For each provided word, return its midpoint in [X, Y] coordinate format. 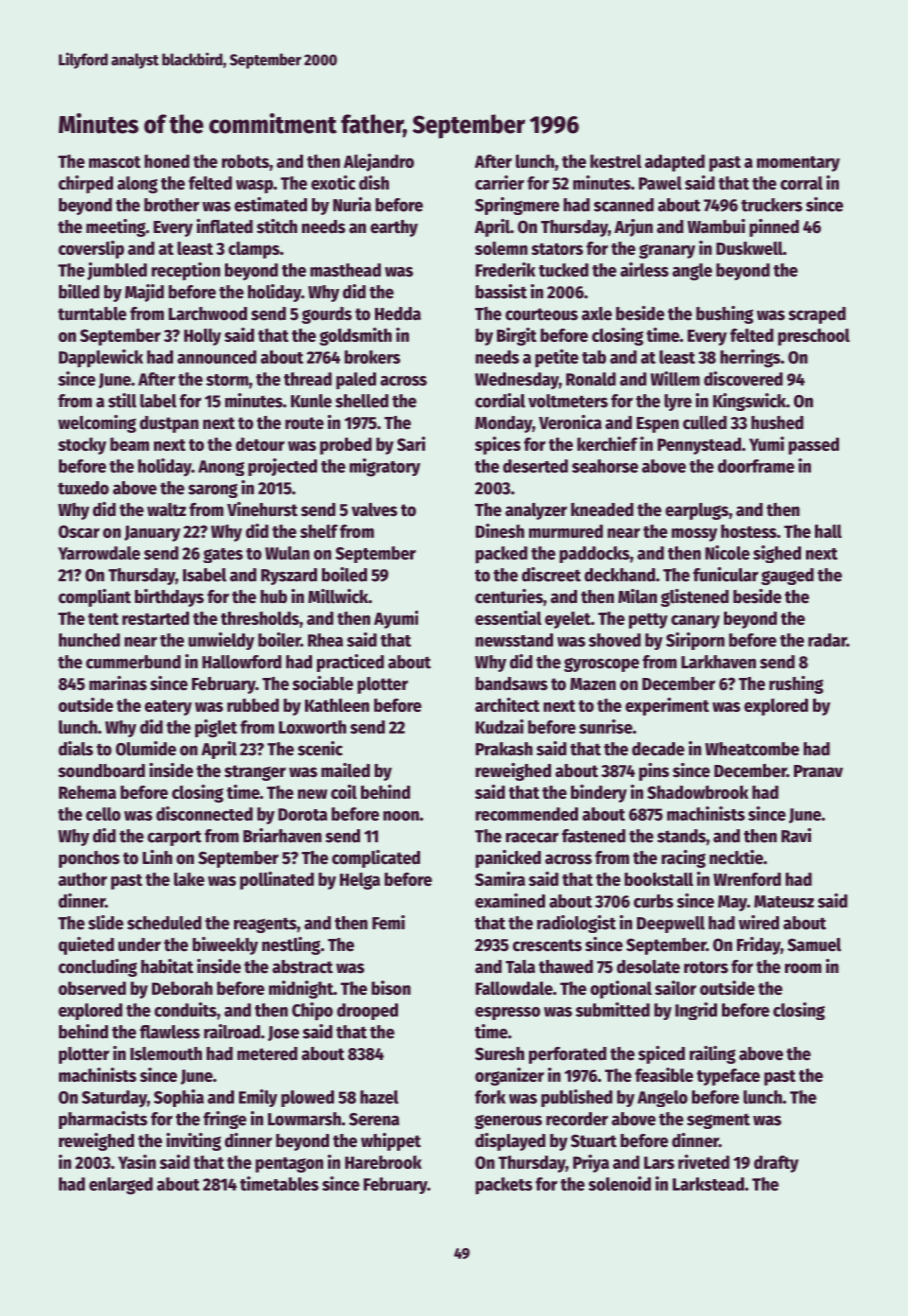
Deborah [182, 988]
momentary [798, 164]
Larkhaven [718, 662]
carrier [499, 182]
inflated [225, 226]
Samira [500, 878]
